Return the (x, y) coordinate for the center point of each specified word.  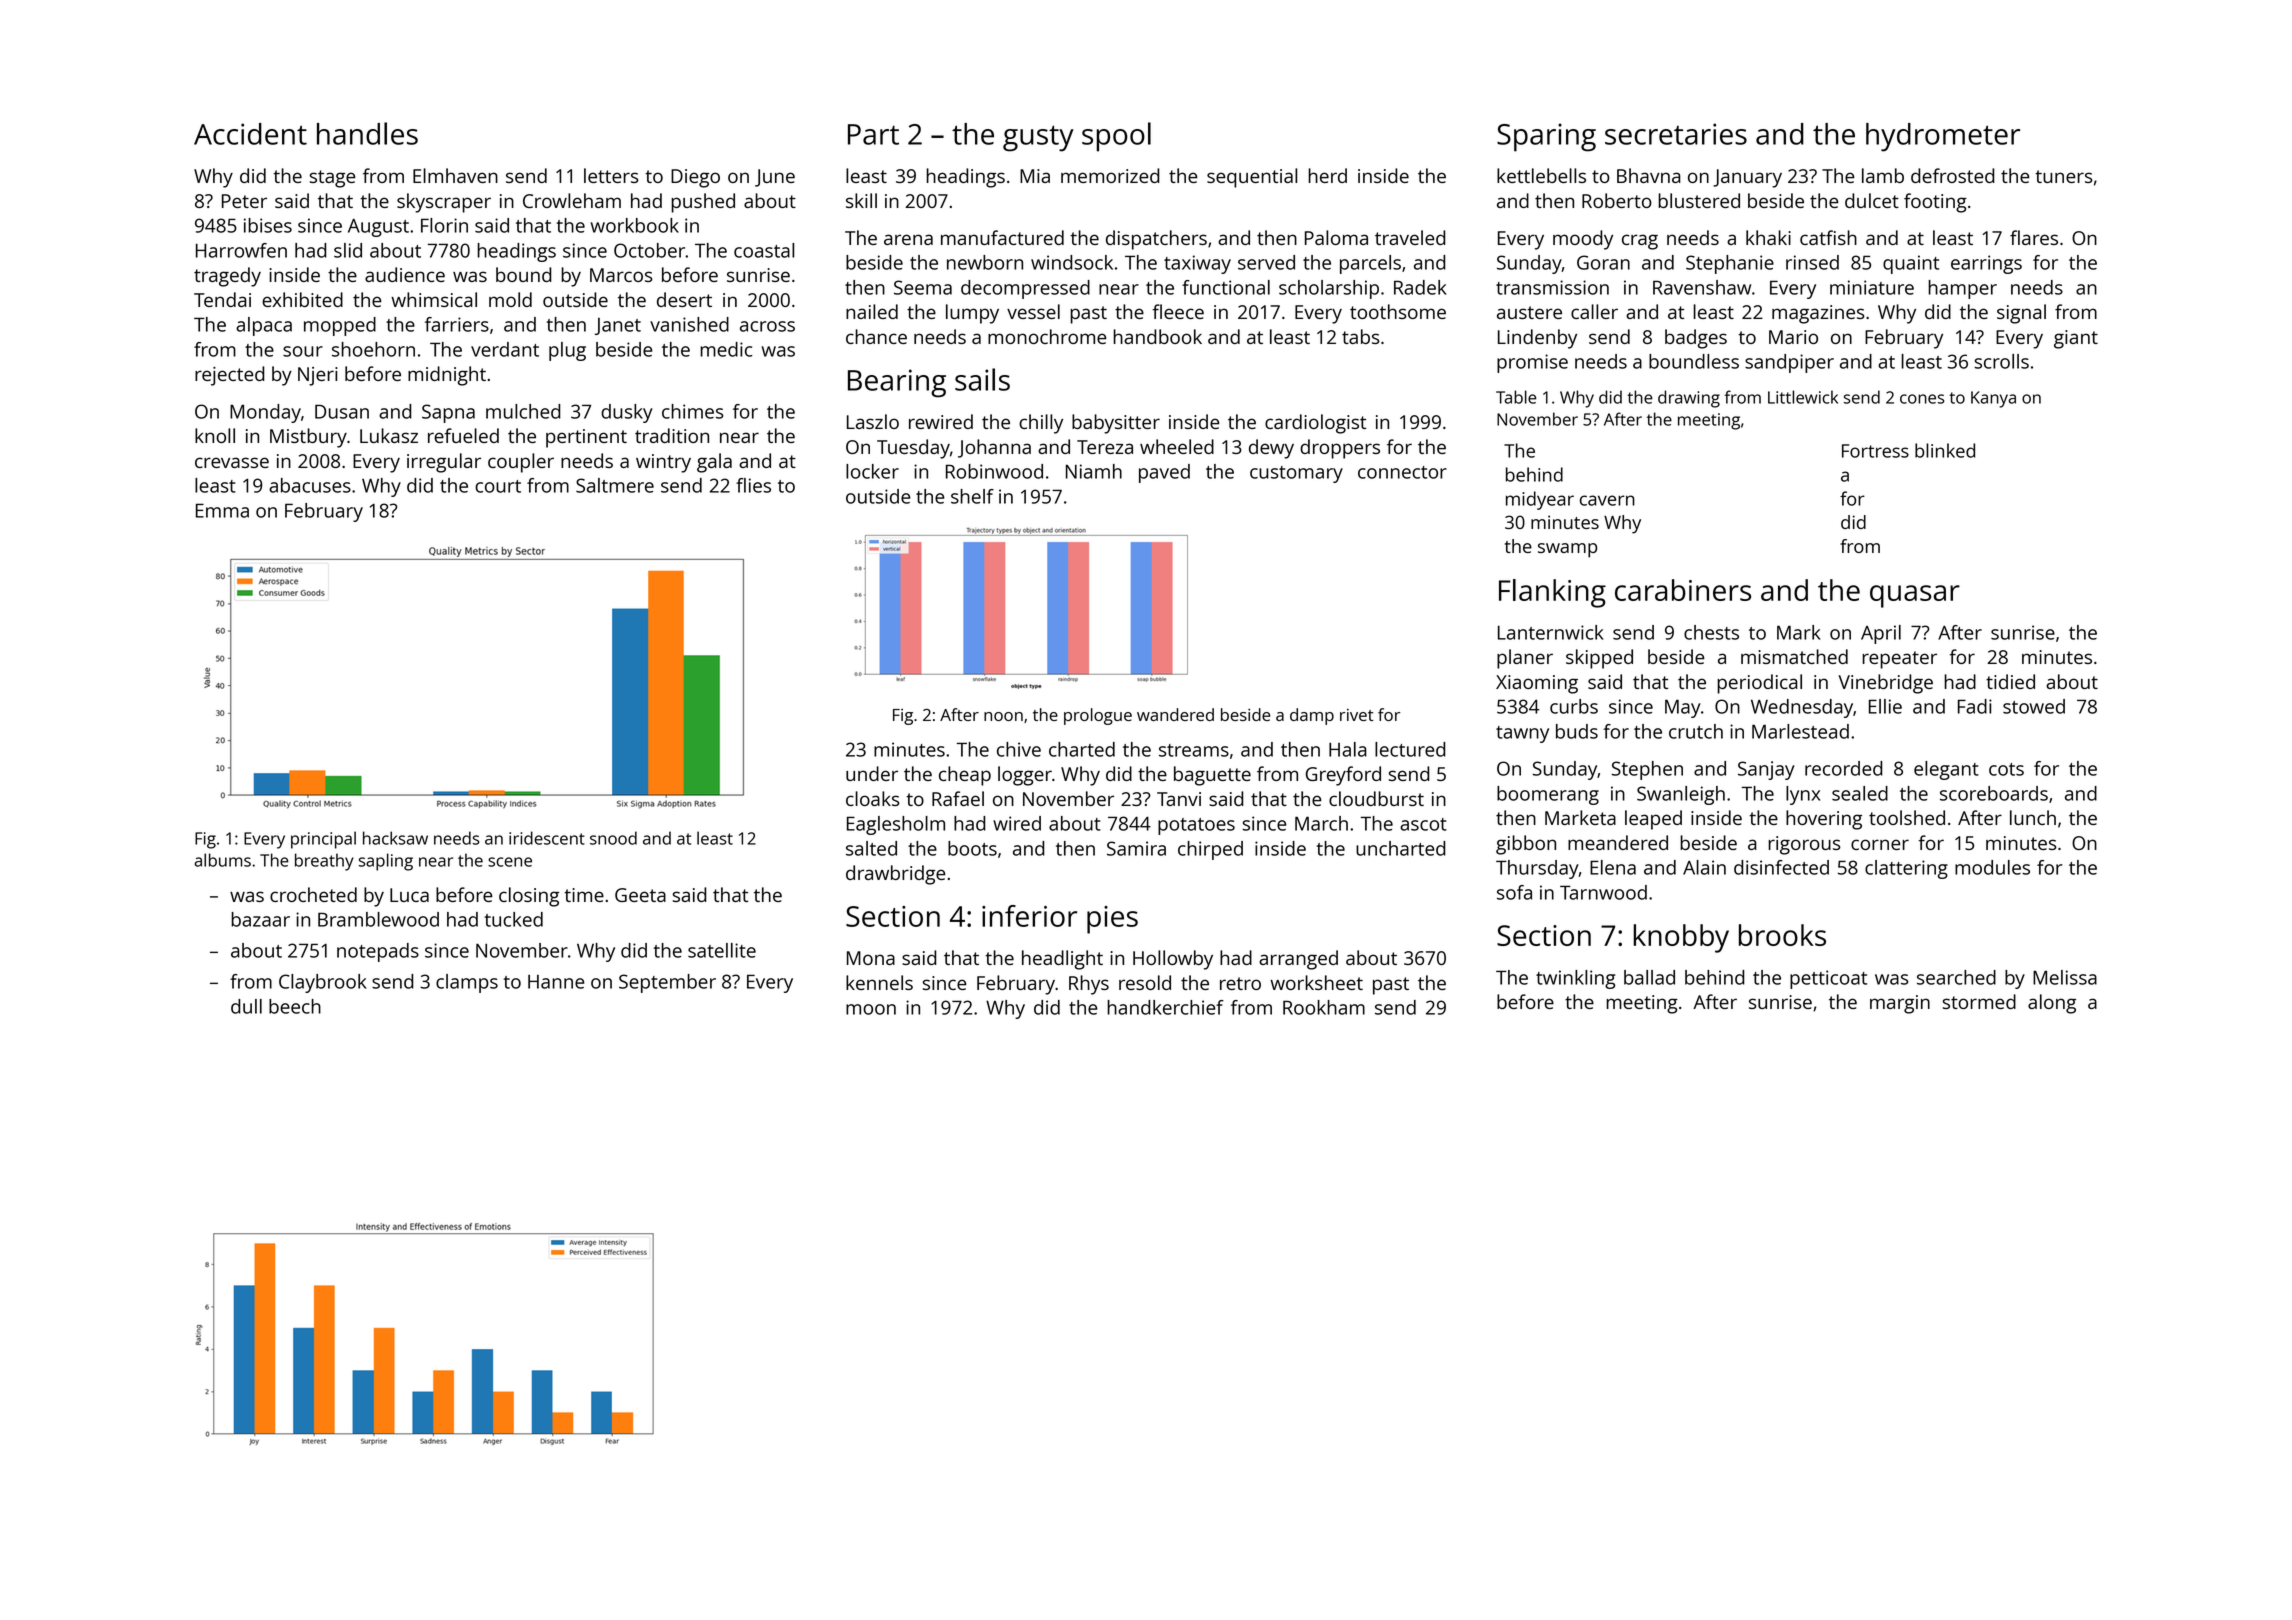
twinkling (1575, 979)
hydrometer (1943, 137)
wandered (1175, 714)
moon (871, 1009)
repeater (1899, 660)
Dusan (342, 411)
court (498, 486)
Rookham (1324, 1007)
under (872, 773)
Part (873, 134)
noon (1003, 716)
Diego (695, 178)
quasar (1915, 596)
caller (1594, 311)
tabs (1361, 336)
